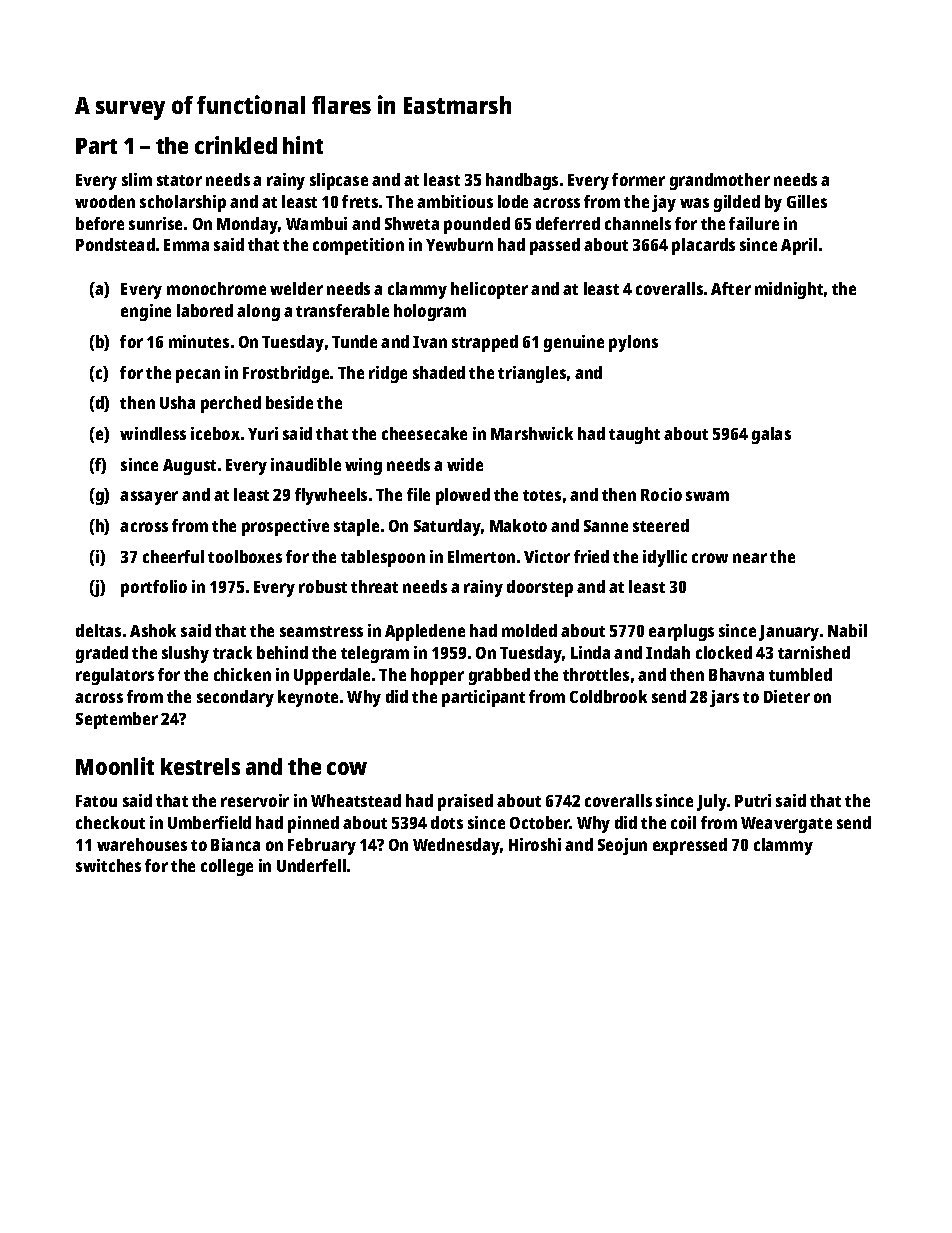 The width and height of the screenshot is (952, 1233). What do you see at coordinates (115, 244) in the screenshot?
I see `Pondstead` at bounding box center [115, 244].
